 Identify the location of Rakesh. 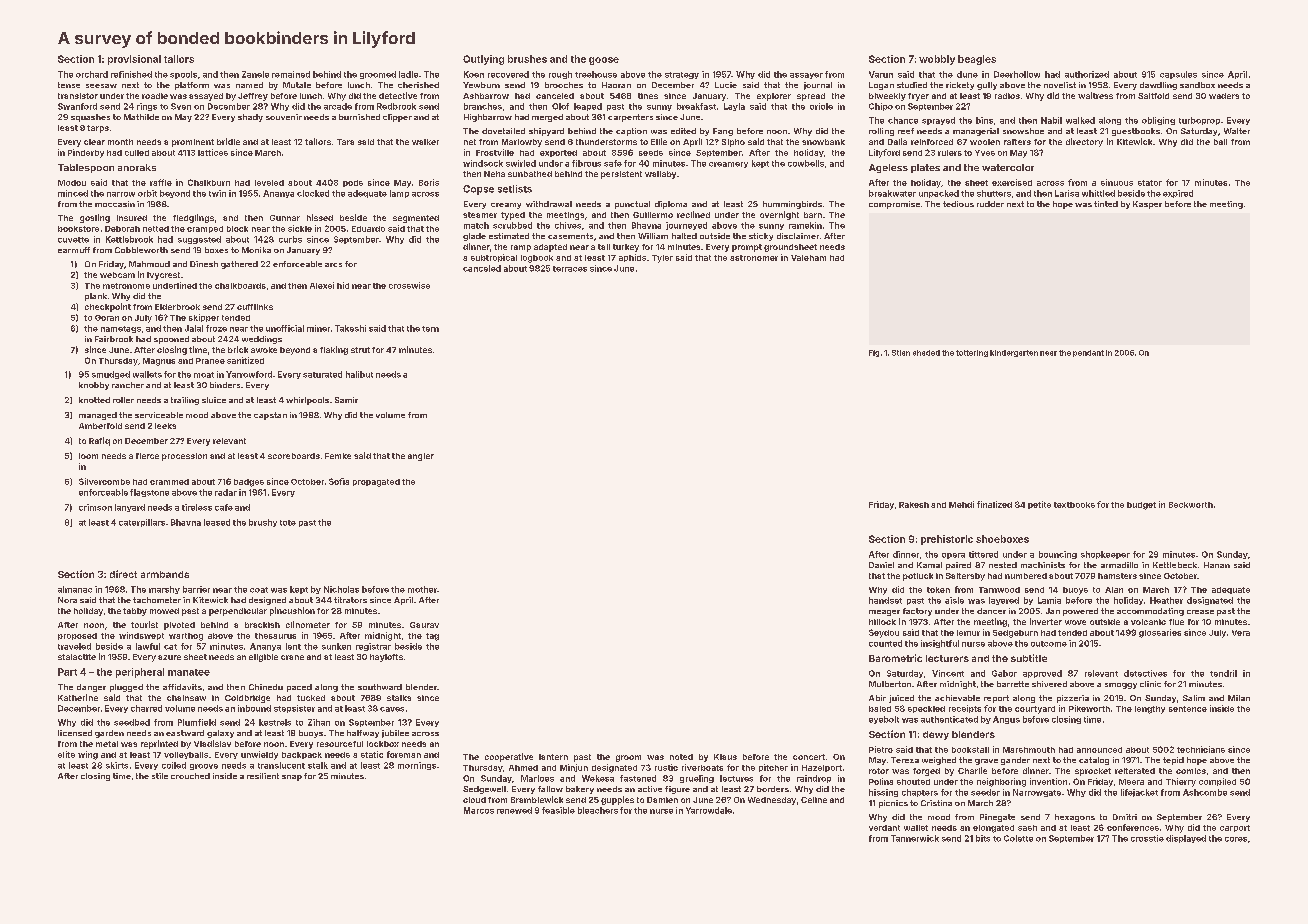
(914, 505).
